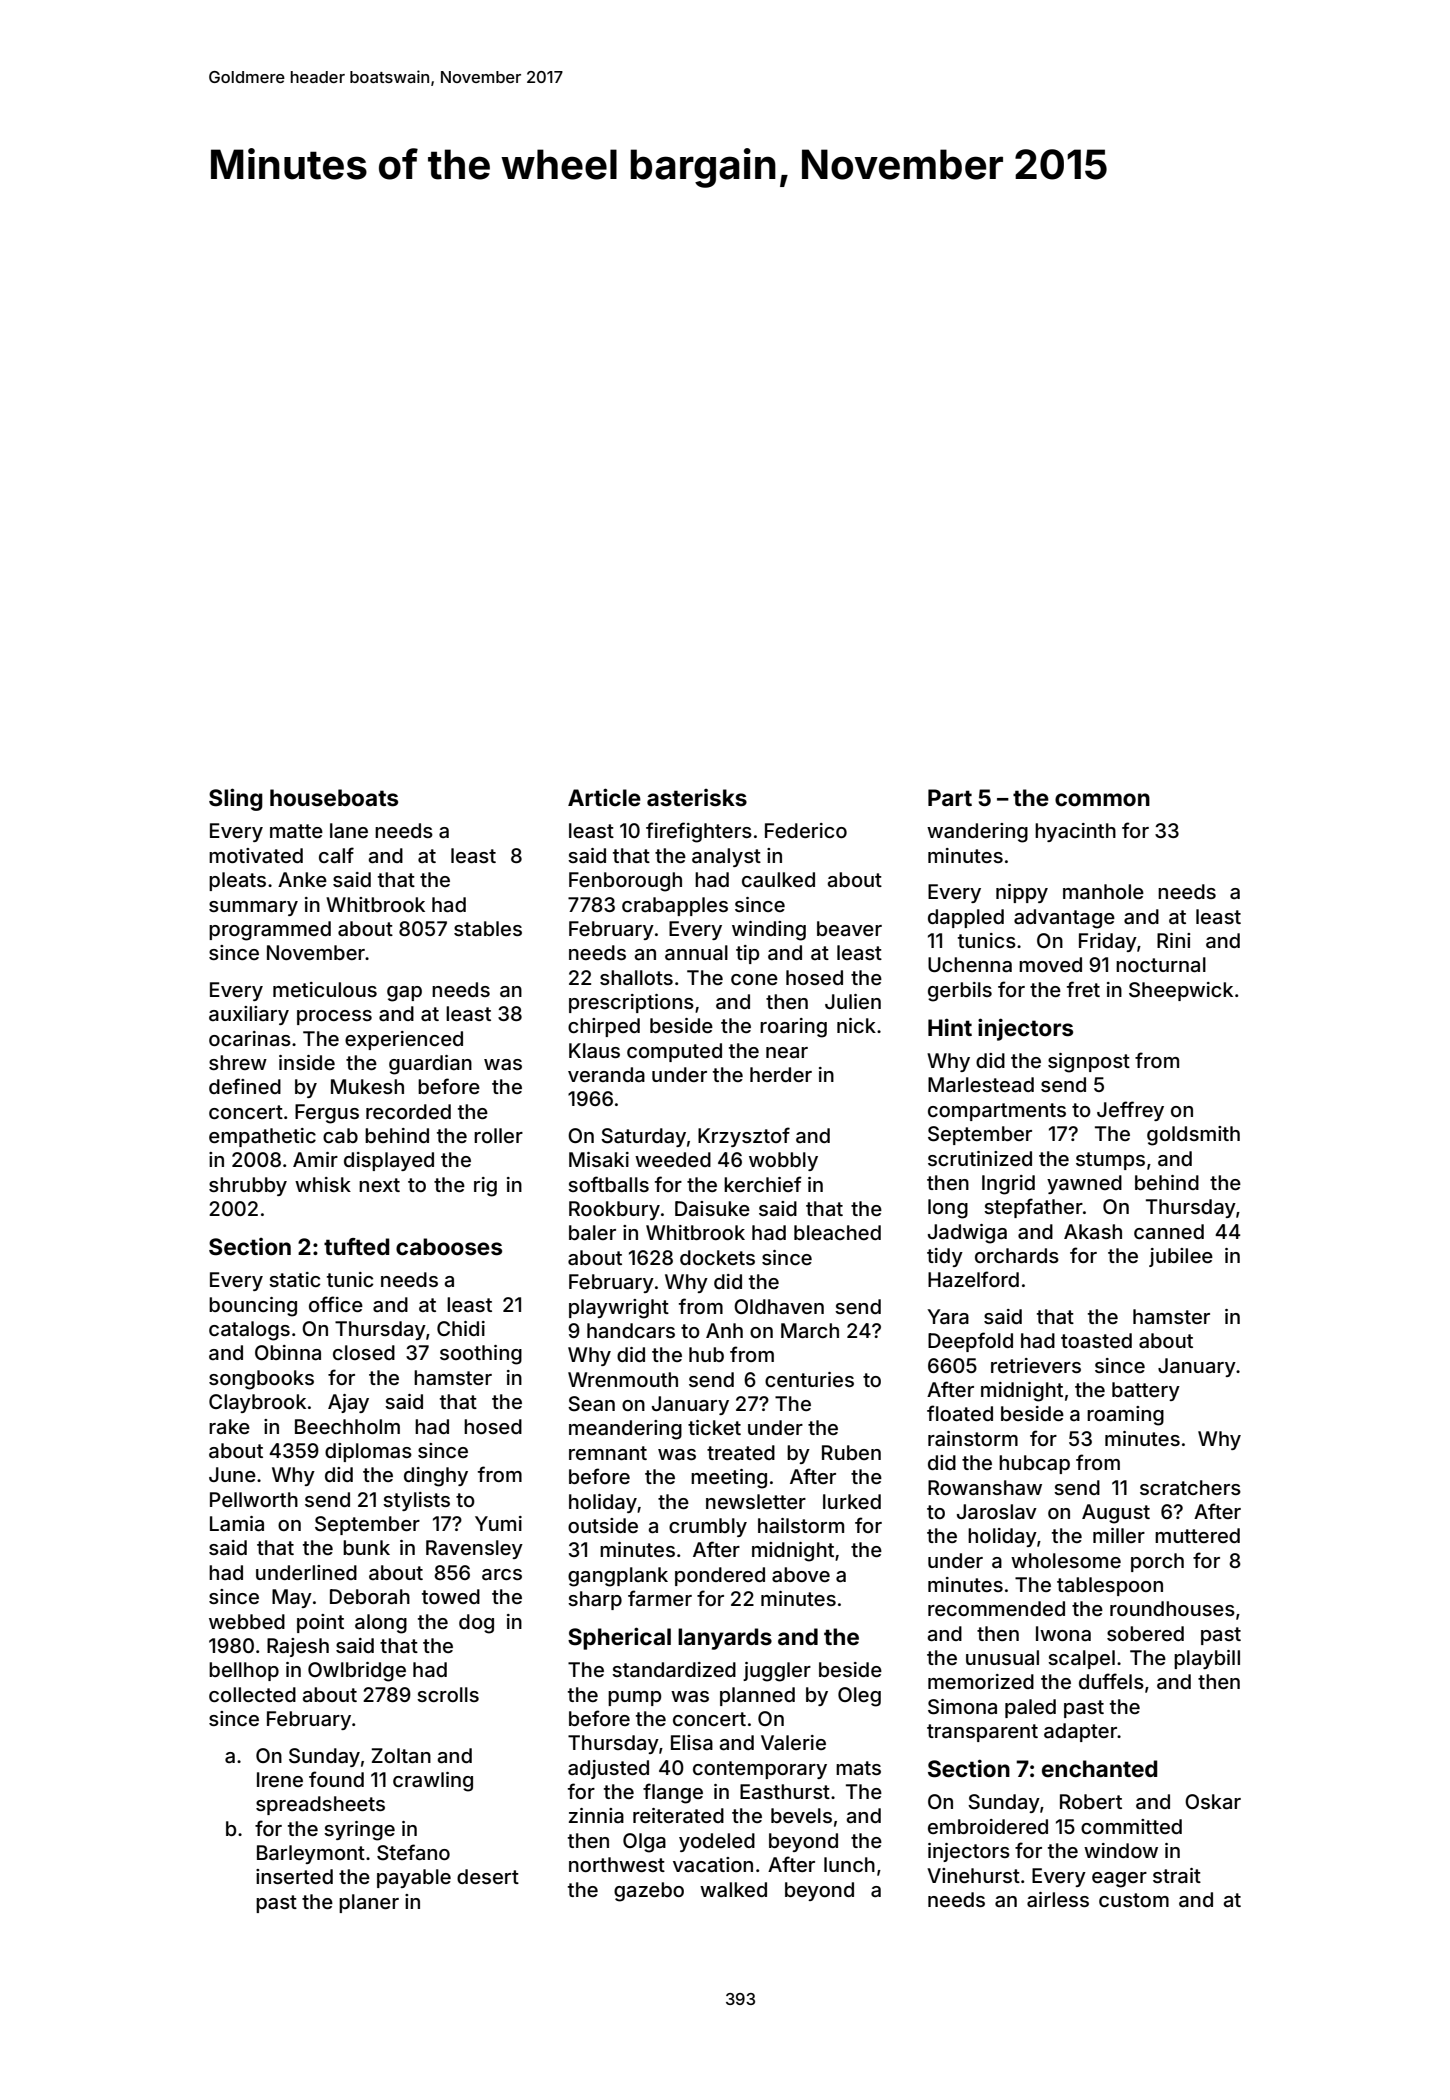 This screenshot has width=1450, height=2100. I want to click on computed, so click(674, 1052).
